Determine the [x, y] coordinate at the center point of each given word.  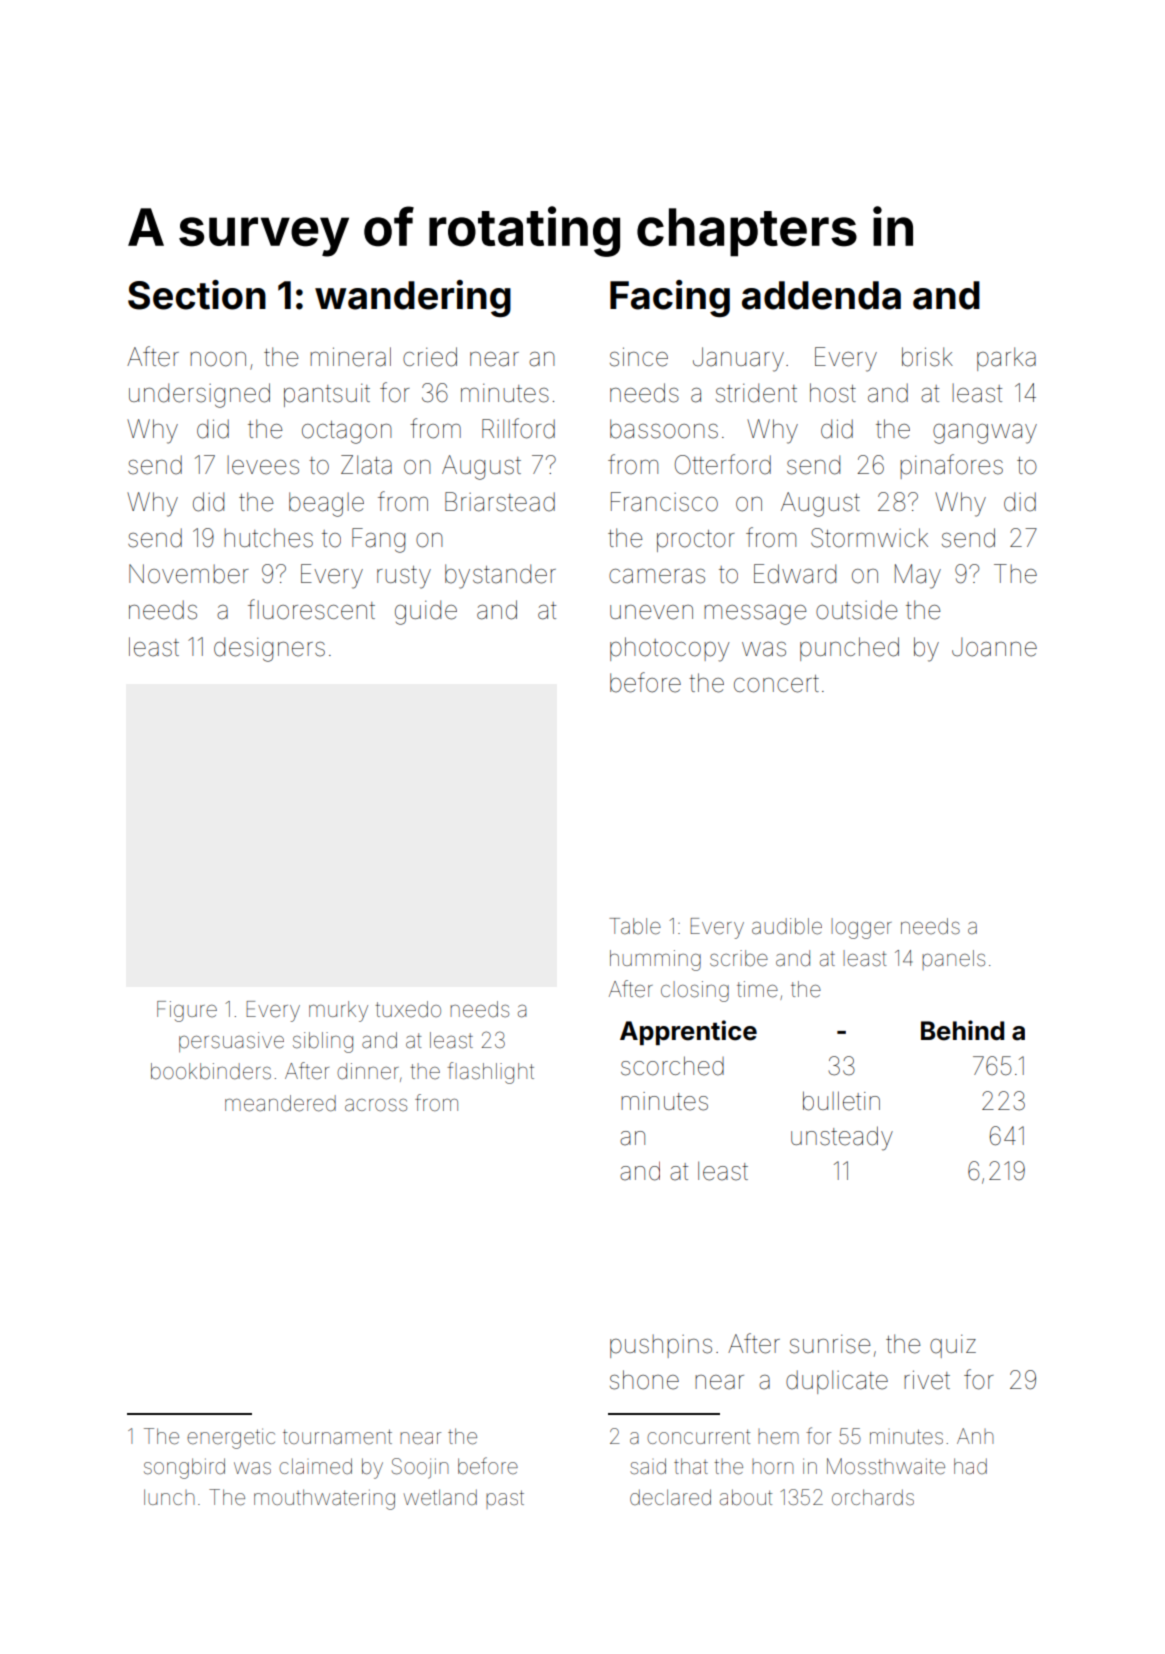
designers [269, 649]
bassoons [664, 429]
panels [953, 960]
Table [635, 926]
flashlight [490, 1073]
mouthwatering [324, 1499]
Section [197, 295]
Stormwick [869, 538]
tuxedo [408, 1009]
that [691, 1466]
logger [861, 928]
